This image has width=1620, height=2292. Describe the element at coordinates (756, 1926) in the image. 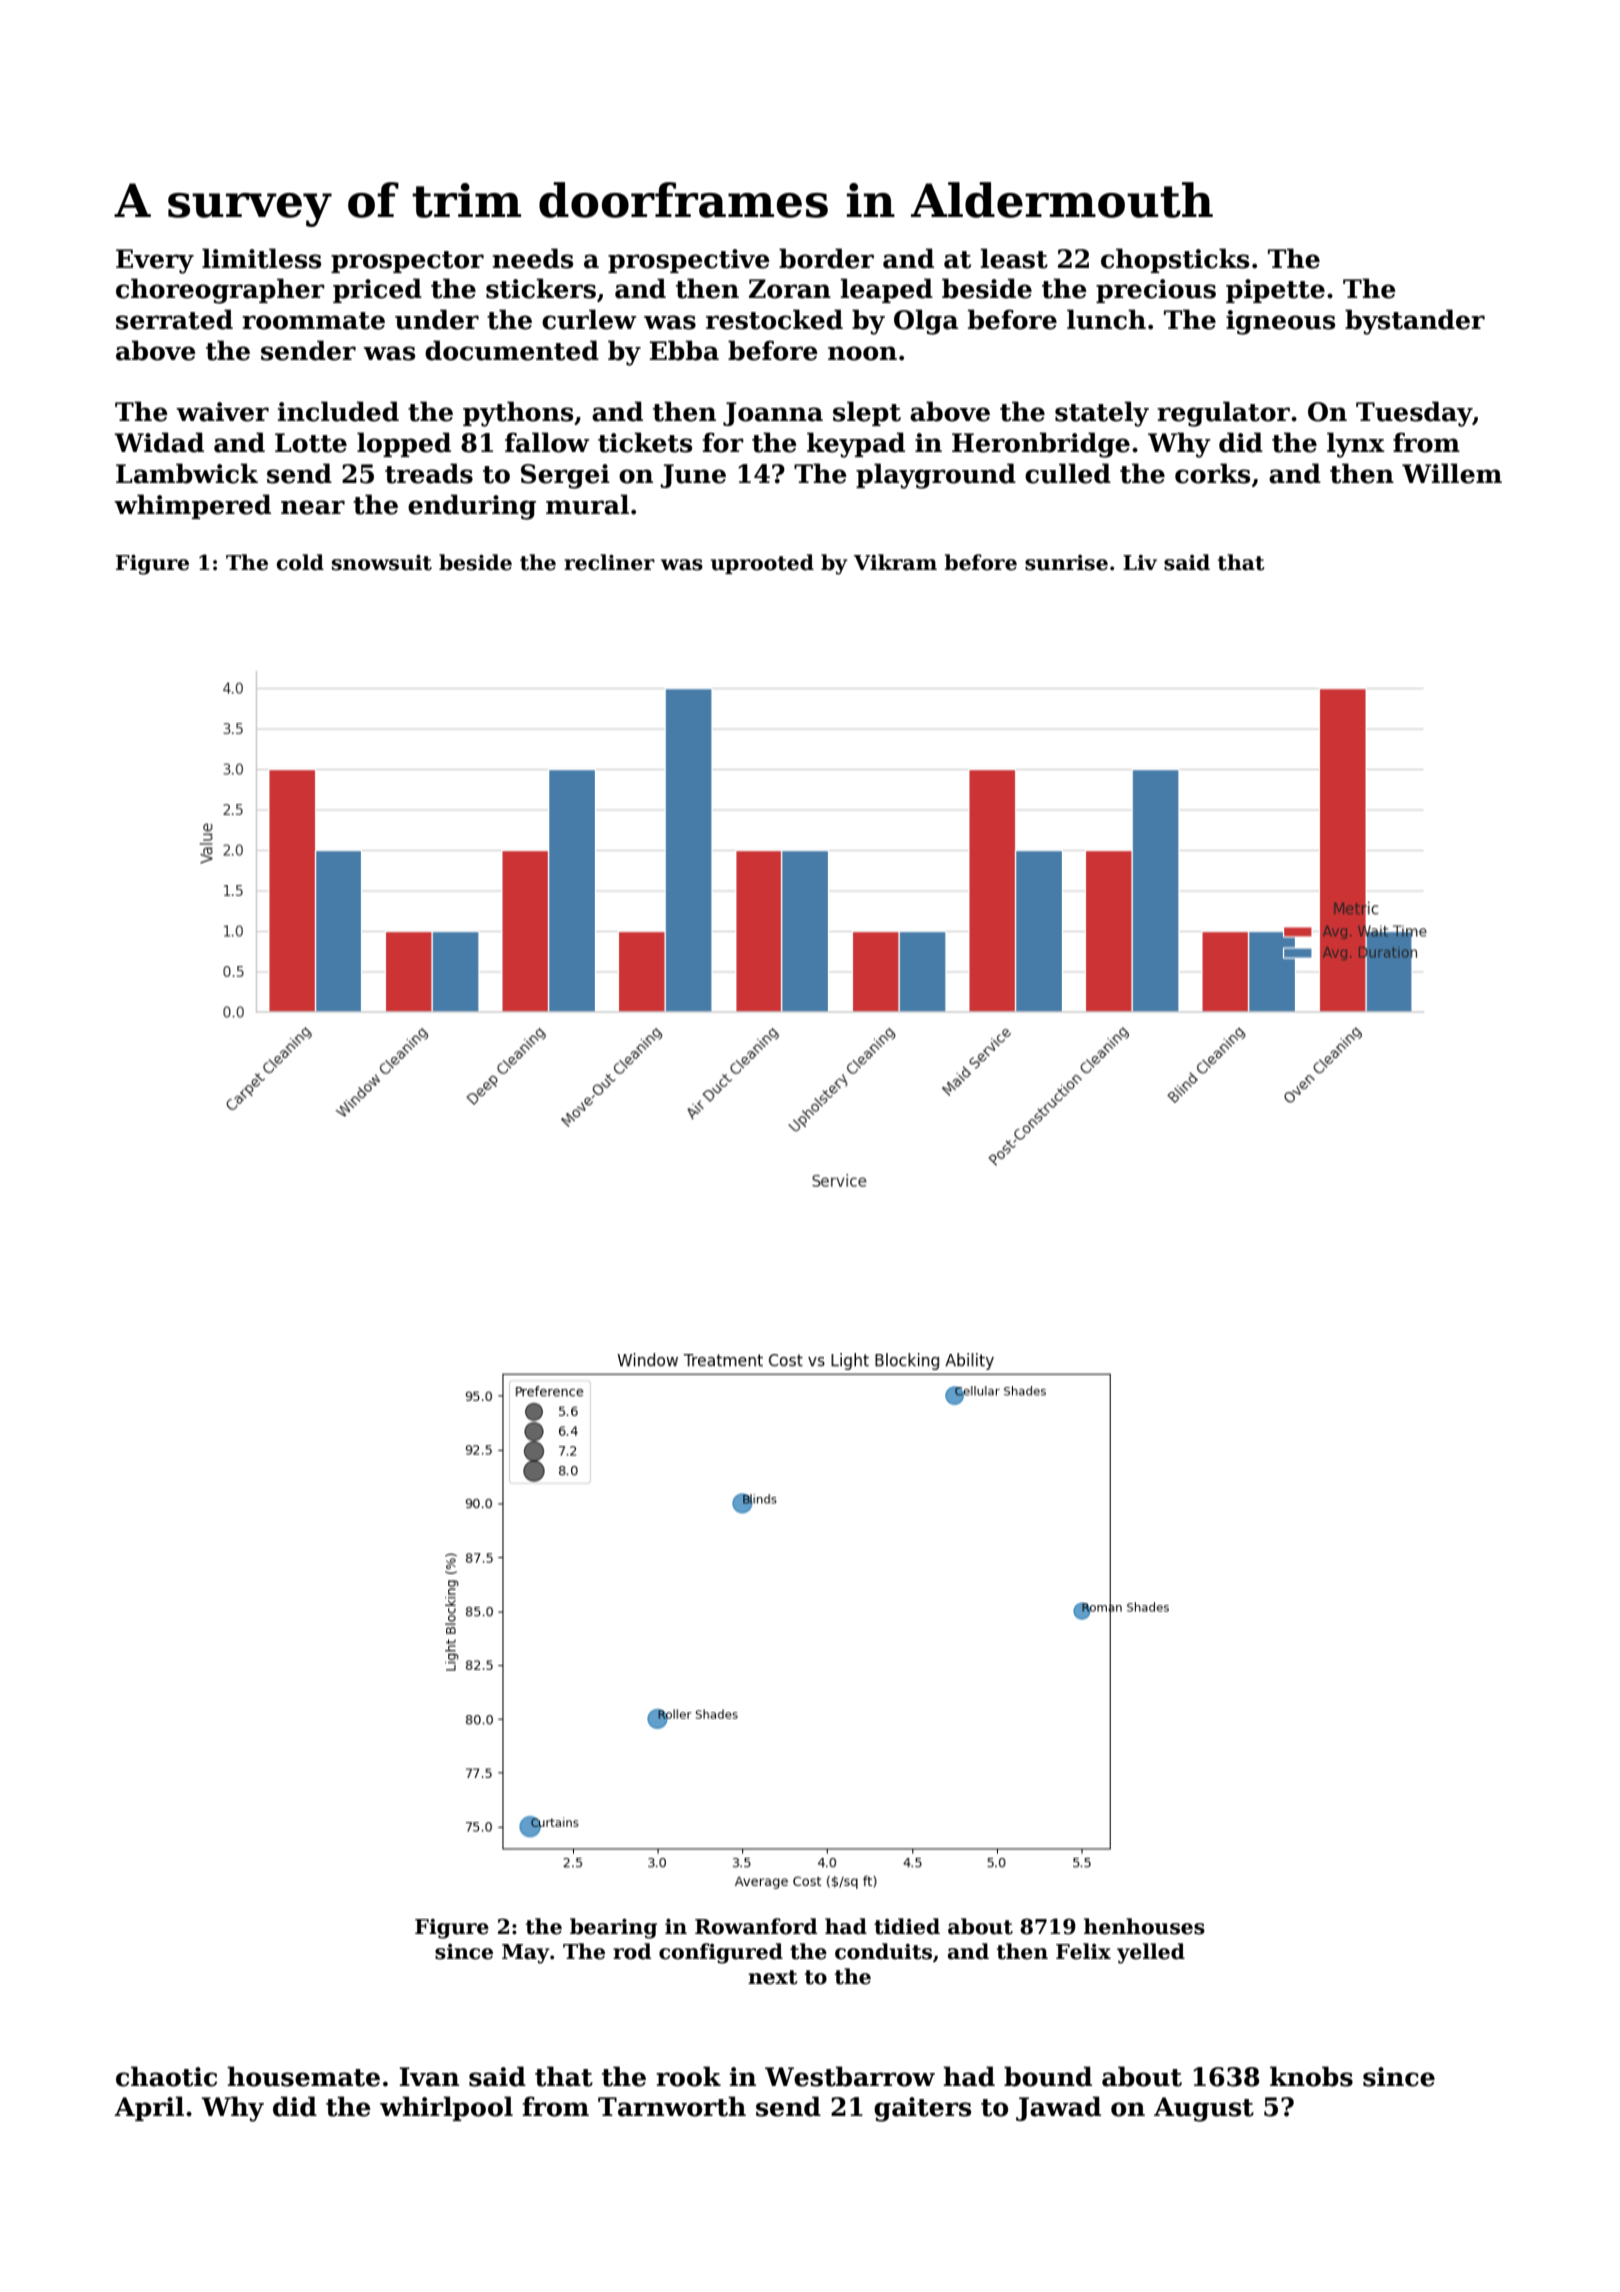

I see `Rowanford` at that location.
